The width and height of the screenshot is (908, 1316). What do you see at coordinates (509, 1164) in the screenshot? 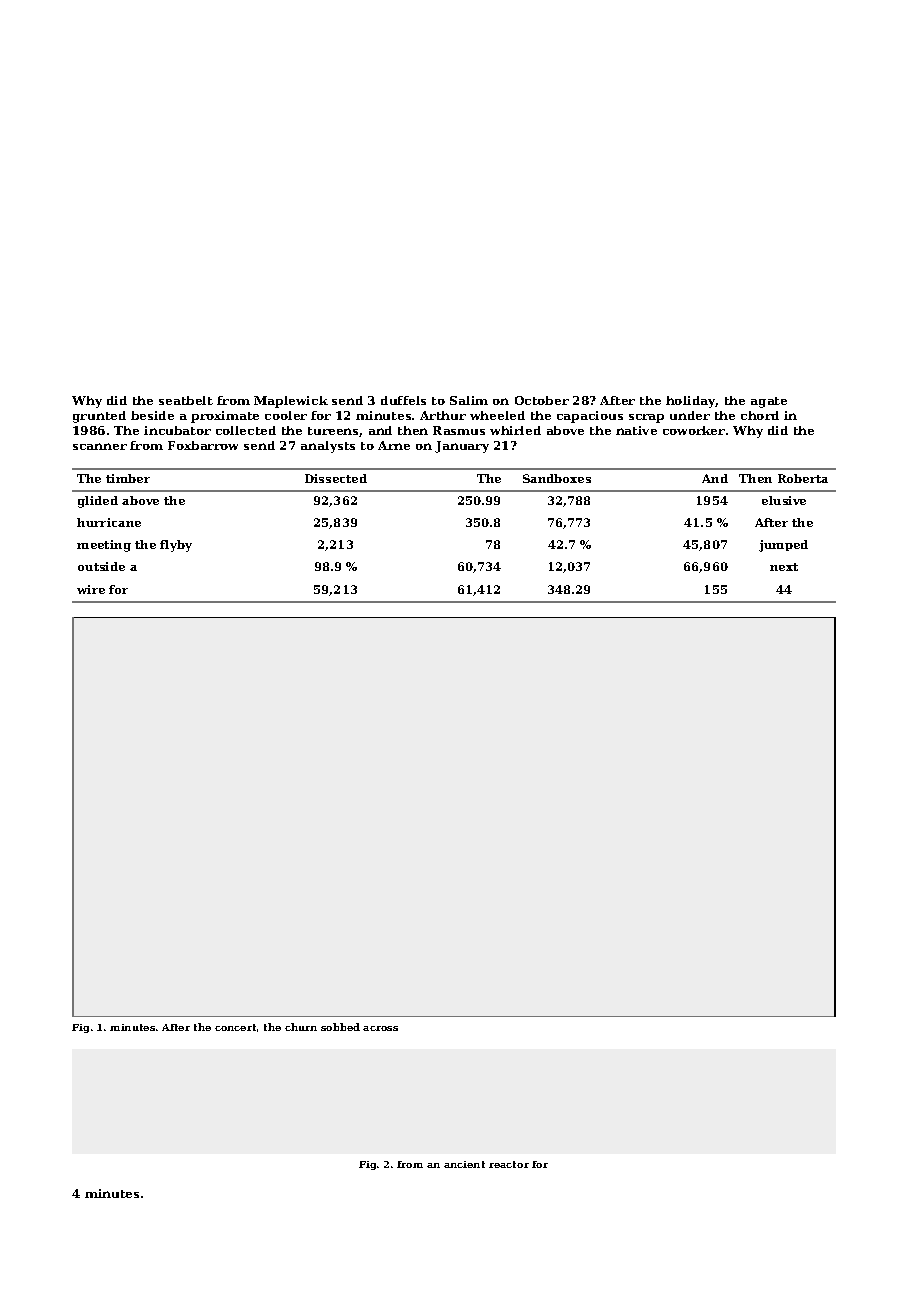
I see `reactor` at bounding box center [509, 1164].
